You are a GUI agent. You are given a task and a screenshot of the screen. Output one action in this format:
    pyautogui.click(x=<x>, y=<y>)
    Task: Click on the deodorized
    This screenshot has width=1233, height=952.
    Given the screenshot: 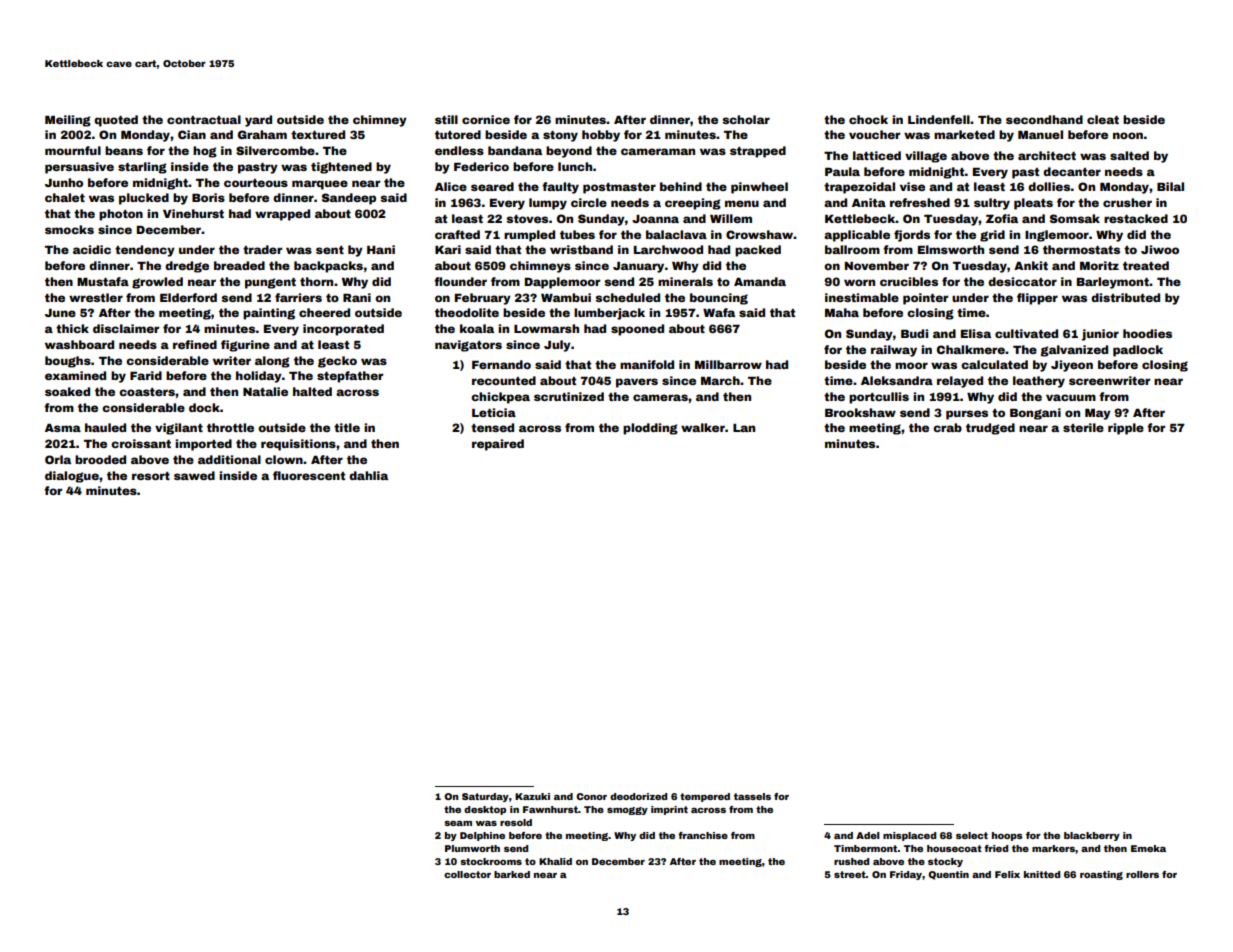 What is the action you would take?
    pyautogui.click(x=638, y=796)
